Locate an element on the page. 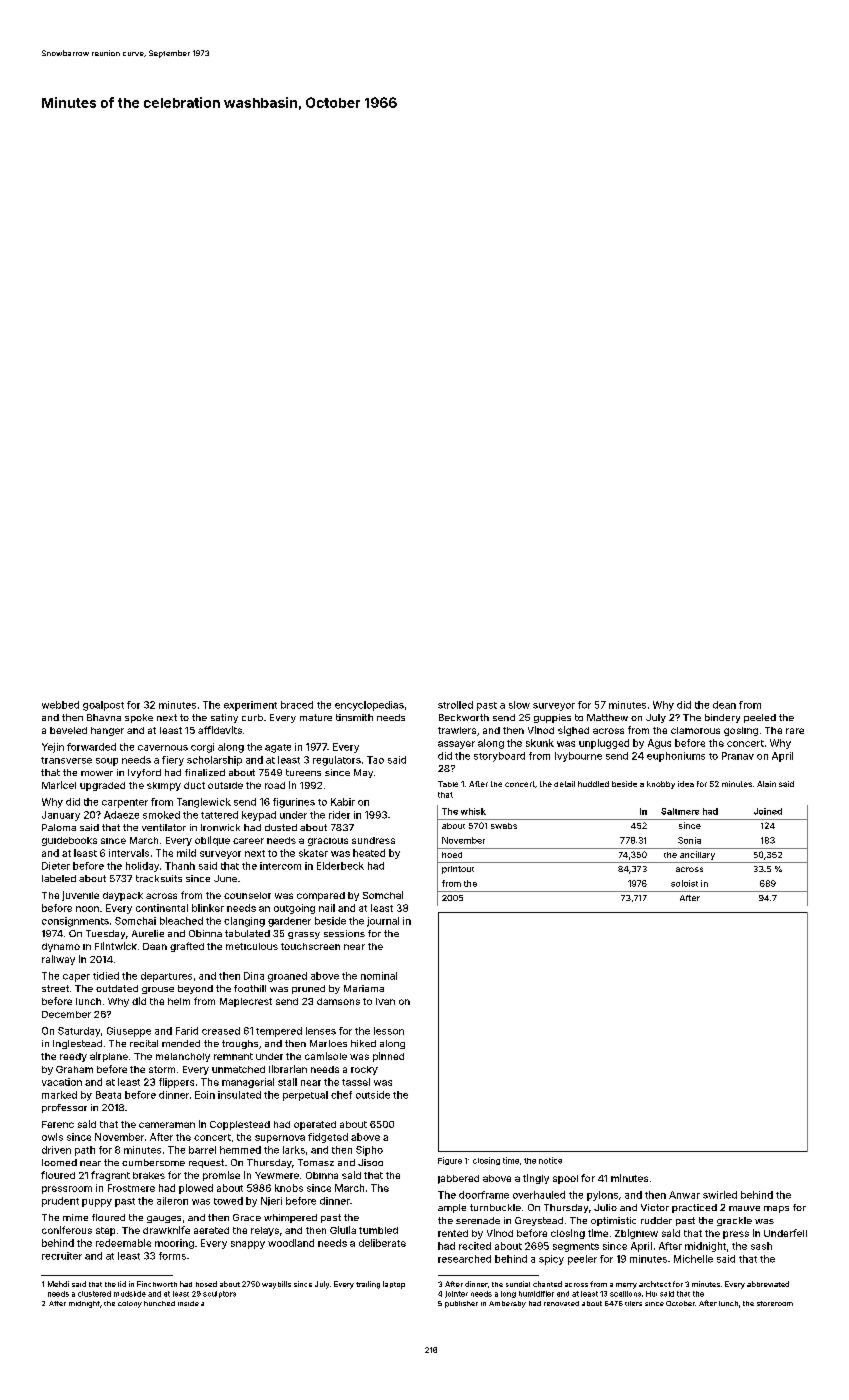 This image has width=849, height=1400. dean is located at coordinates (724, 705).
